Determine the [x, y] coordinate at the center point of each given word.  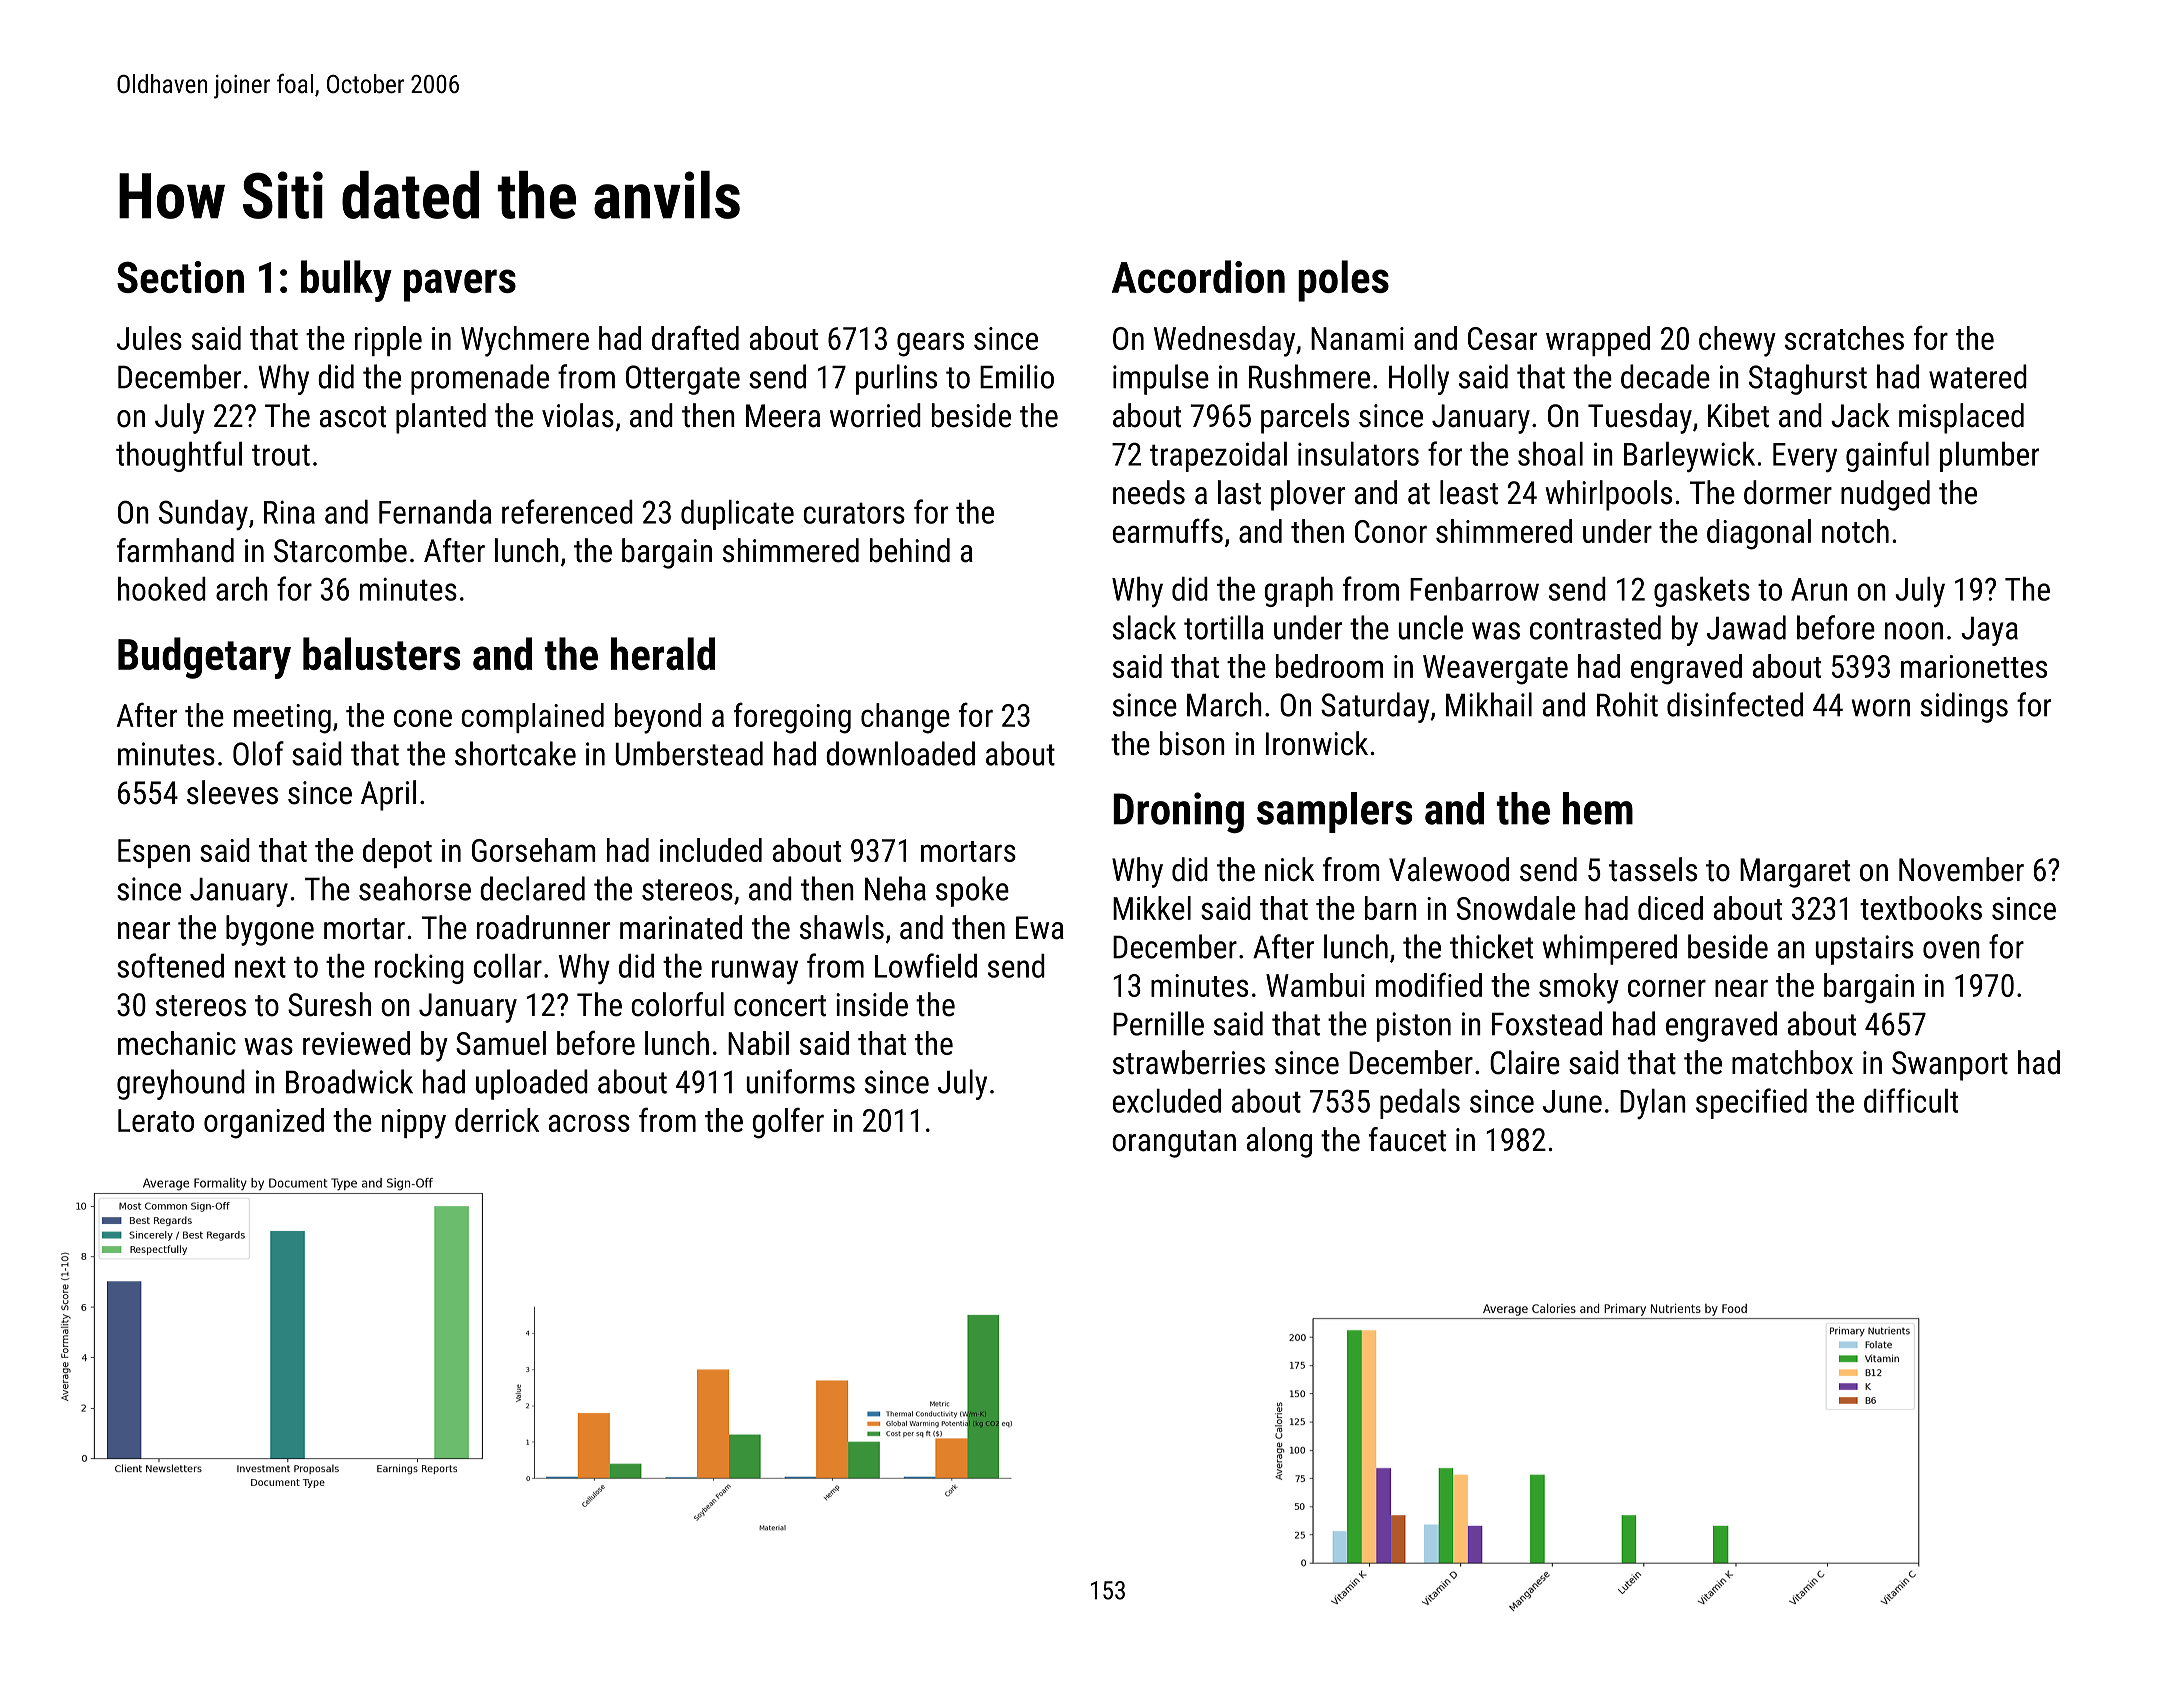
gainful [1887, 456]
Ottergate [683, 380]
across [589, 1123]
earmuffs [1168, 530]
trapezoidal [1218, 457]
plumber [1989, 457]
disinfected [1735, 704]
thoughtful [179, 456]
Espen [154, 853]
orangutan [1174, 1144]
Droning [1178, 812]
